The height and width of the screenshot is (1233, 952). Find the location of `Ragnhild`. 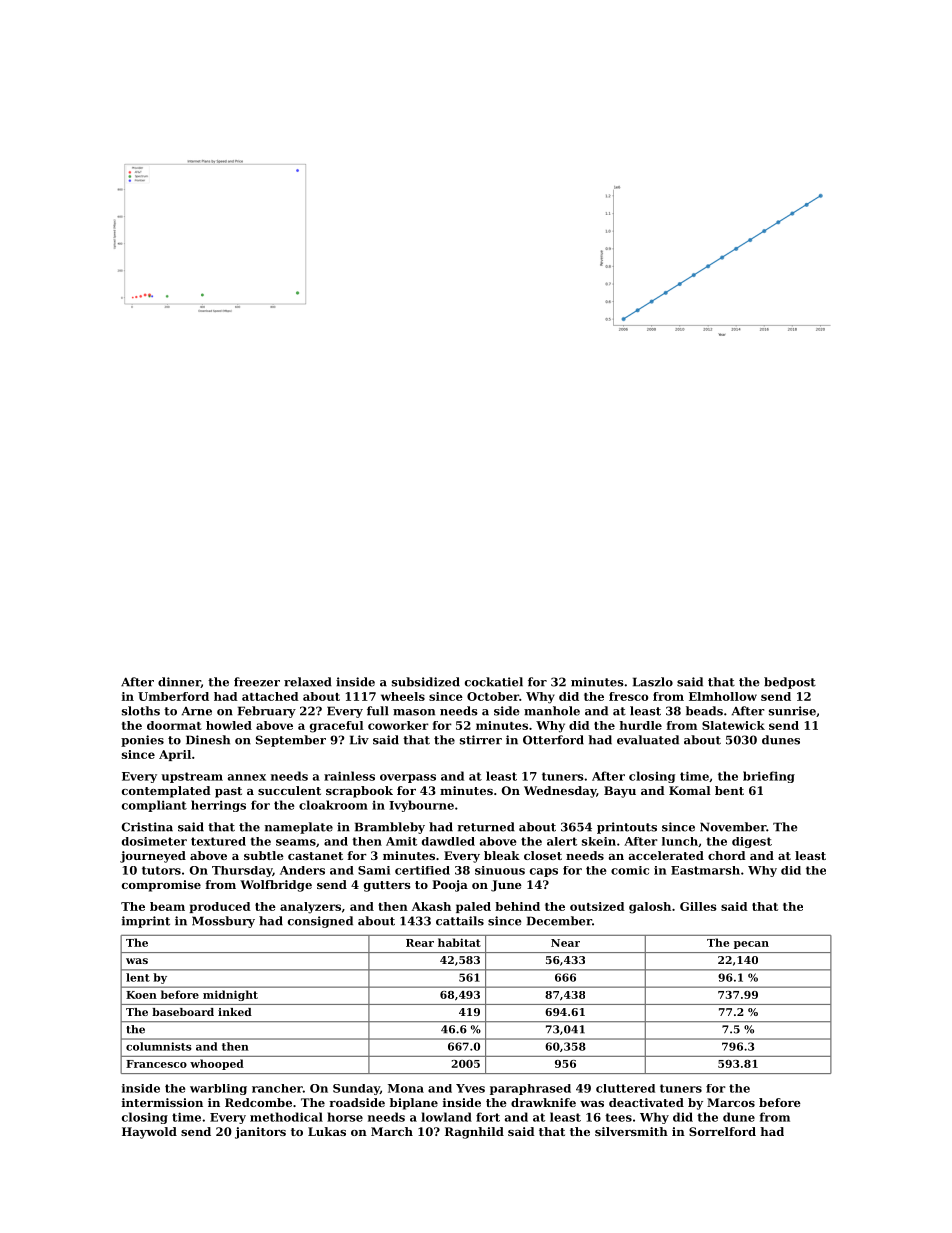

Ragnhild is located at coordinates (474, 1133).
